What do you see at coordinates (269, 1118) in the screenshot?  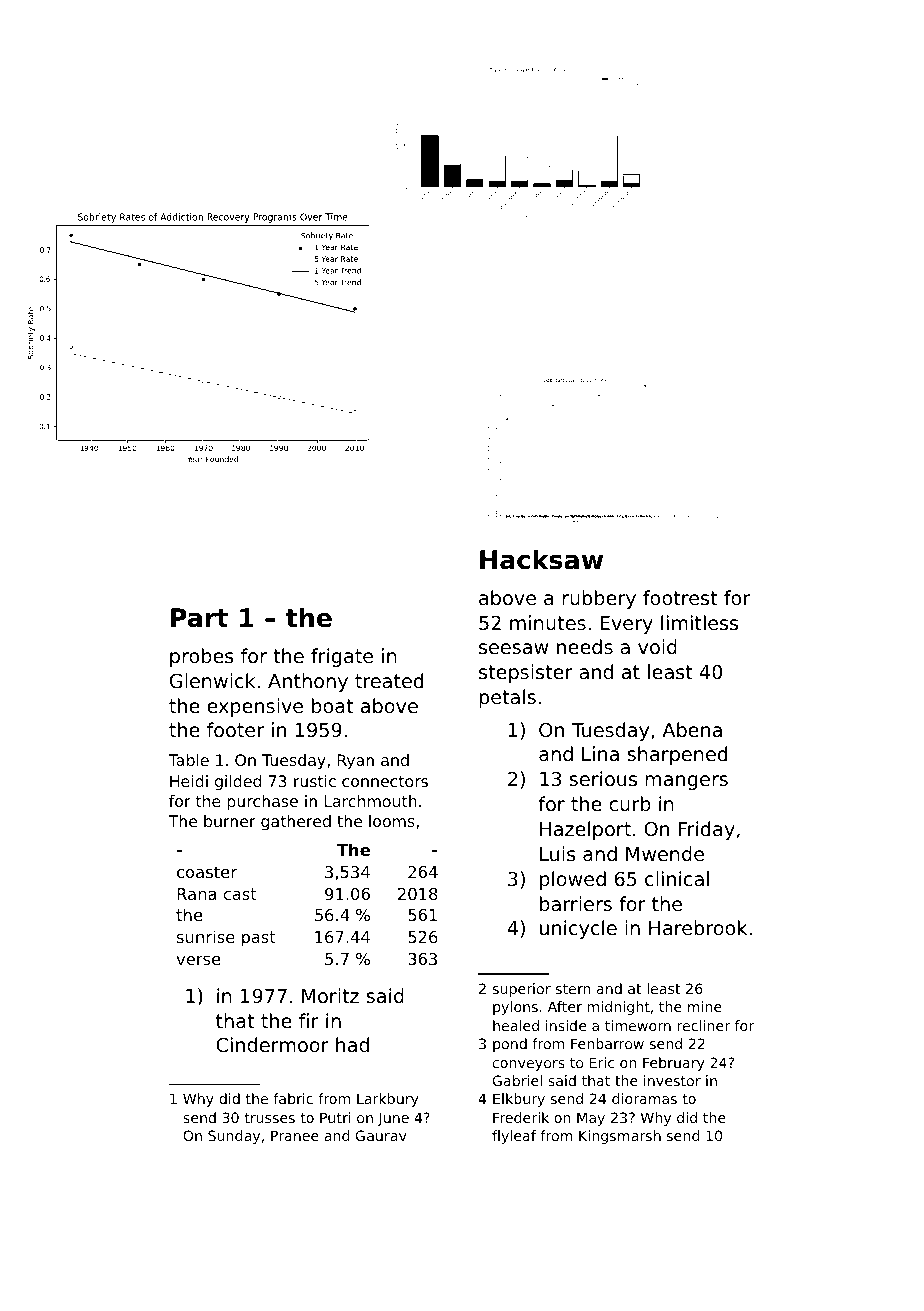 I see `trusses` at bounding box center [269, 1118].
